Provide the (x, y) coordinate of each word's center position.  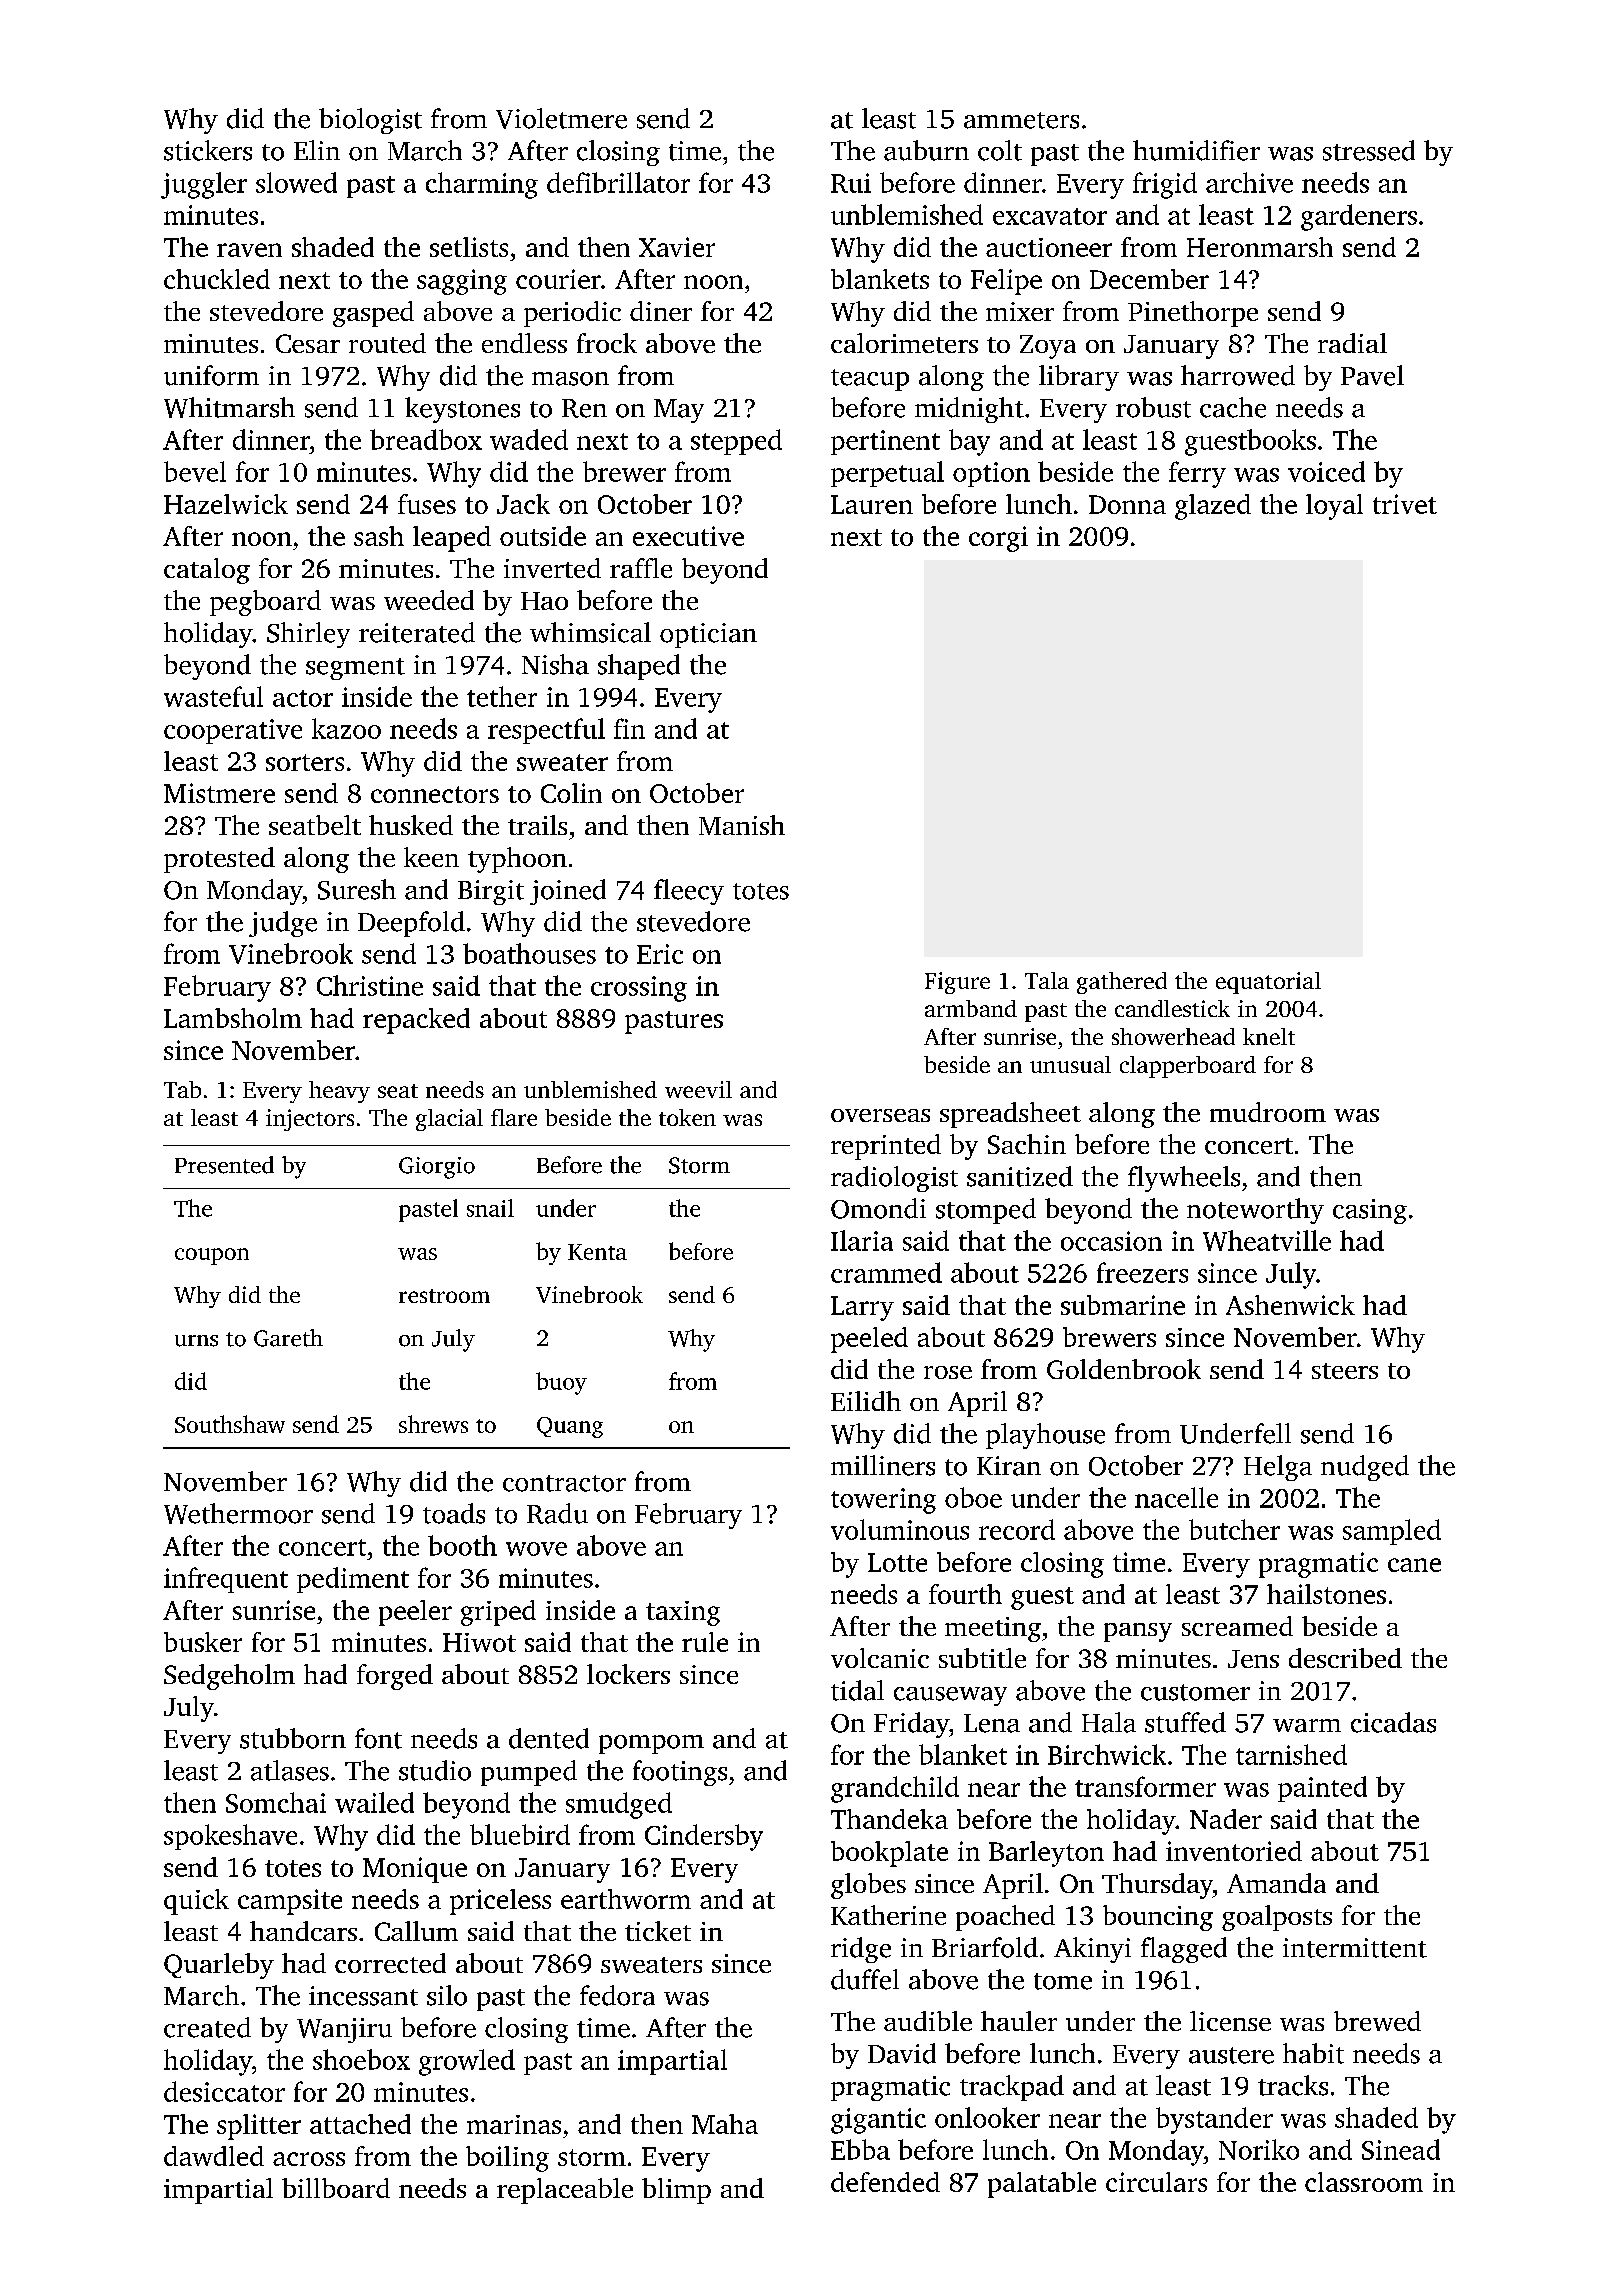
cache (1233, 407)
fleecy (689, 892)
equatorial (1268, 983)
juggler (204, 185)
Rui (851, 183)
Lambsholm (233, 1018)
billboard (336, 2188)
